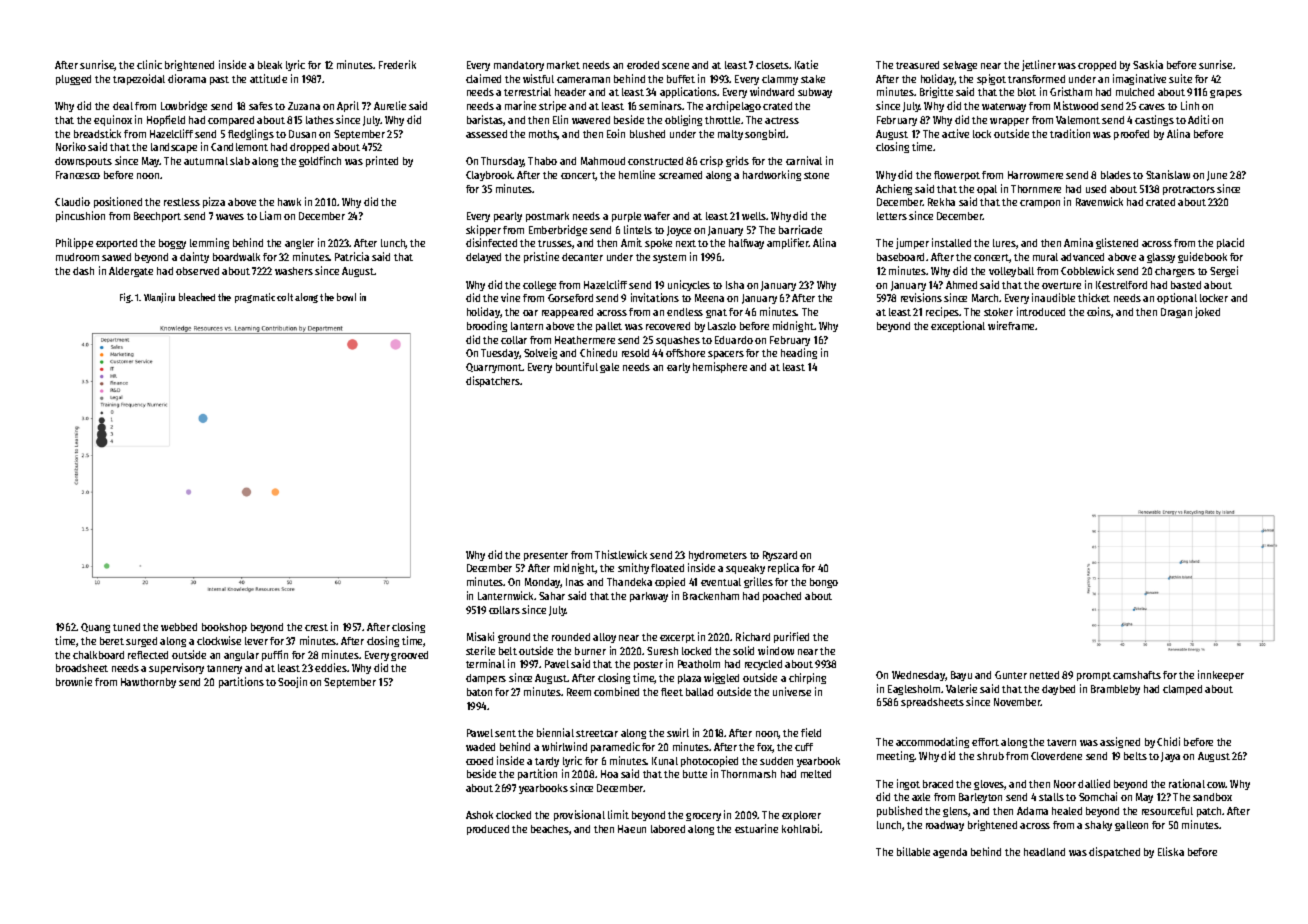 The image size is (1308, 924). I want to click on hawk, so click(289, 202).
